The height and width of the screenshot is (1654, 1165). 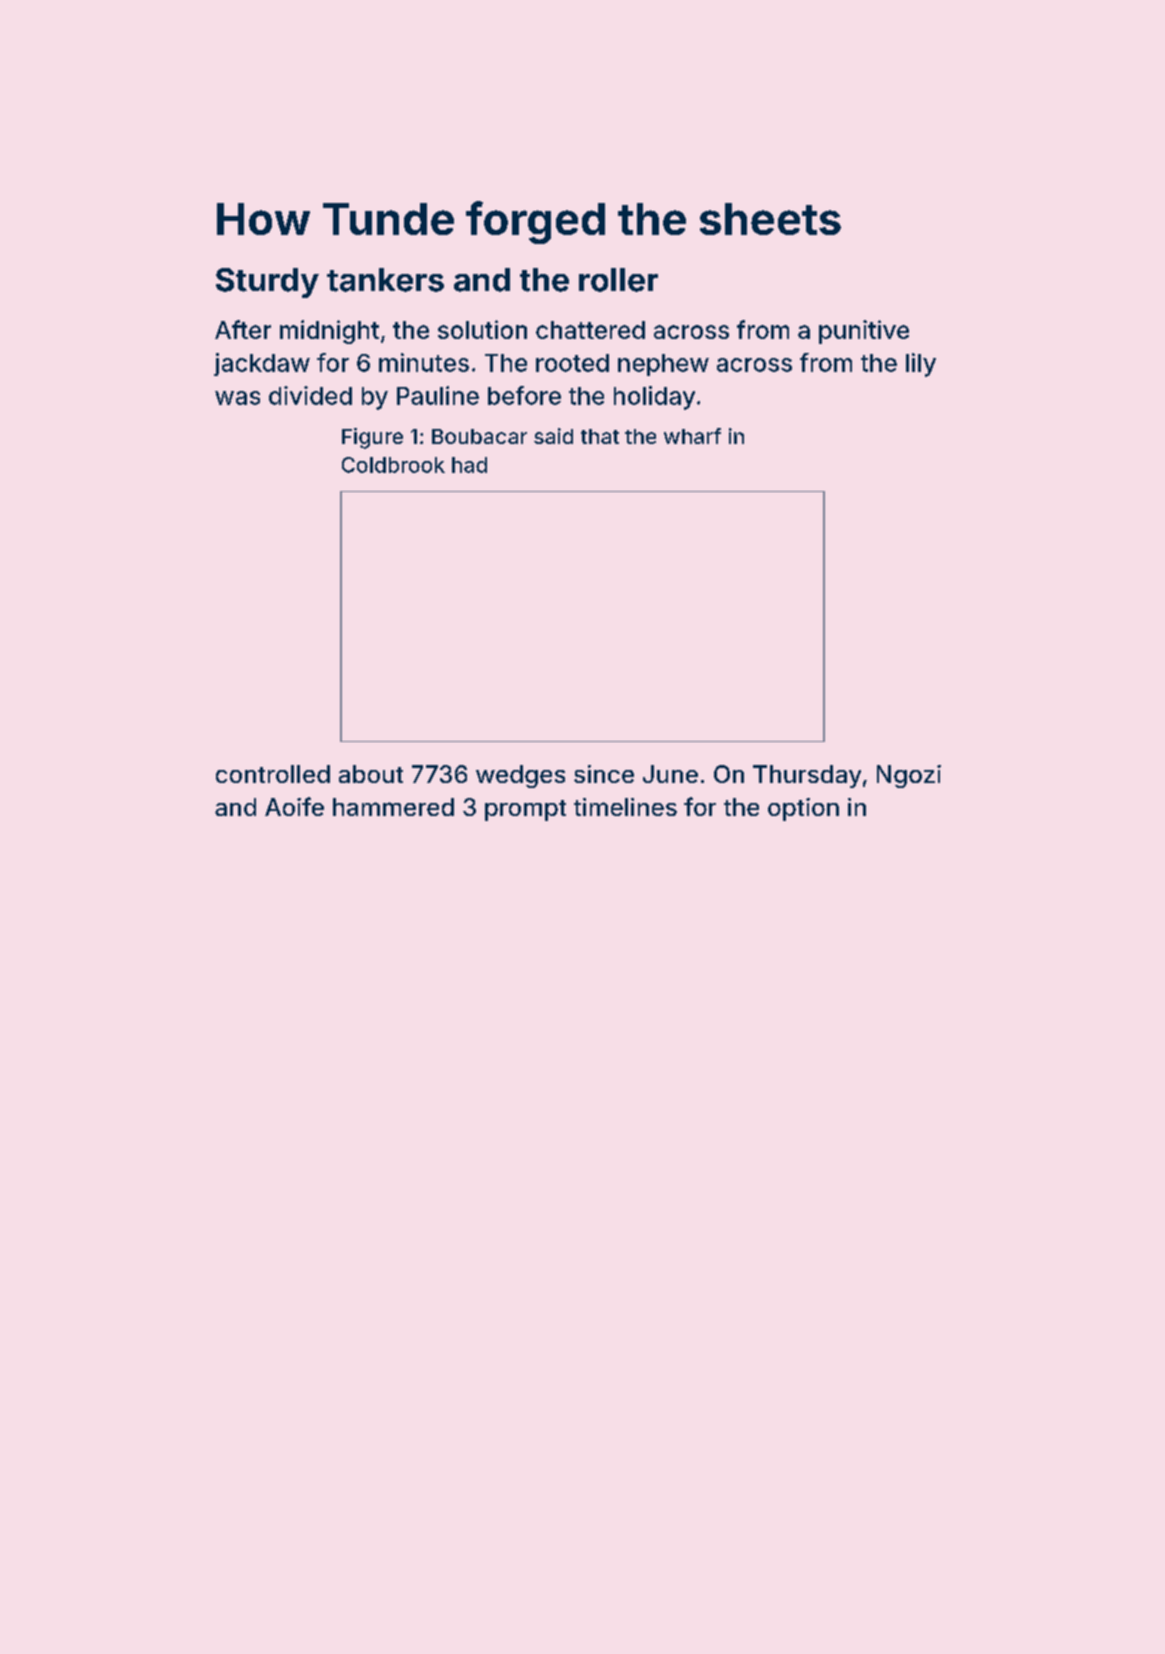 What do you see at coordinates (310, 395) in the screenshot?
I see `divided` at bounding box center [310, 395].
